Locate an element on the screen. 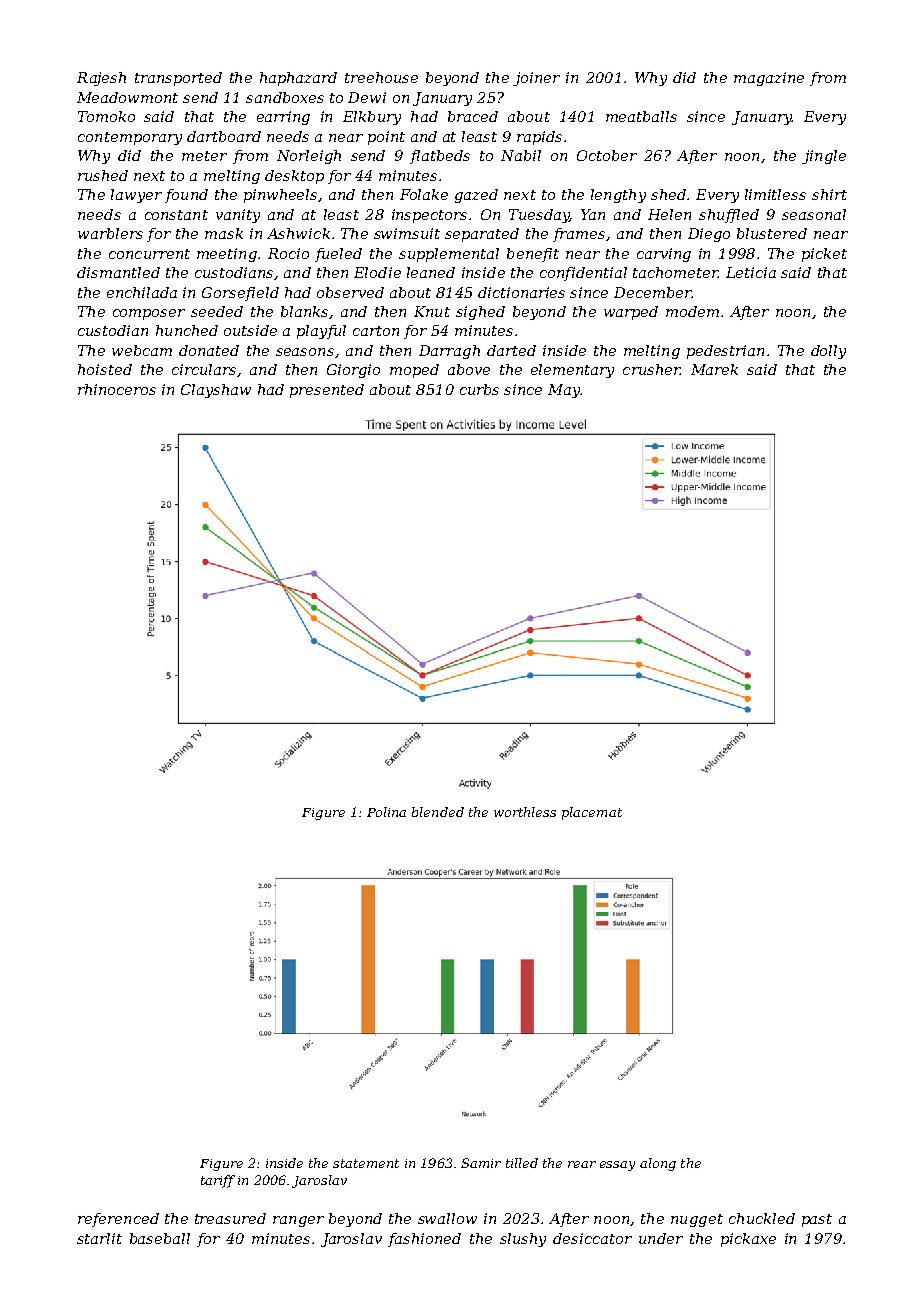 Image resolution: width=924 pixels, height=1308 pixels. tariff is located at coordinates (218, 1181).
